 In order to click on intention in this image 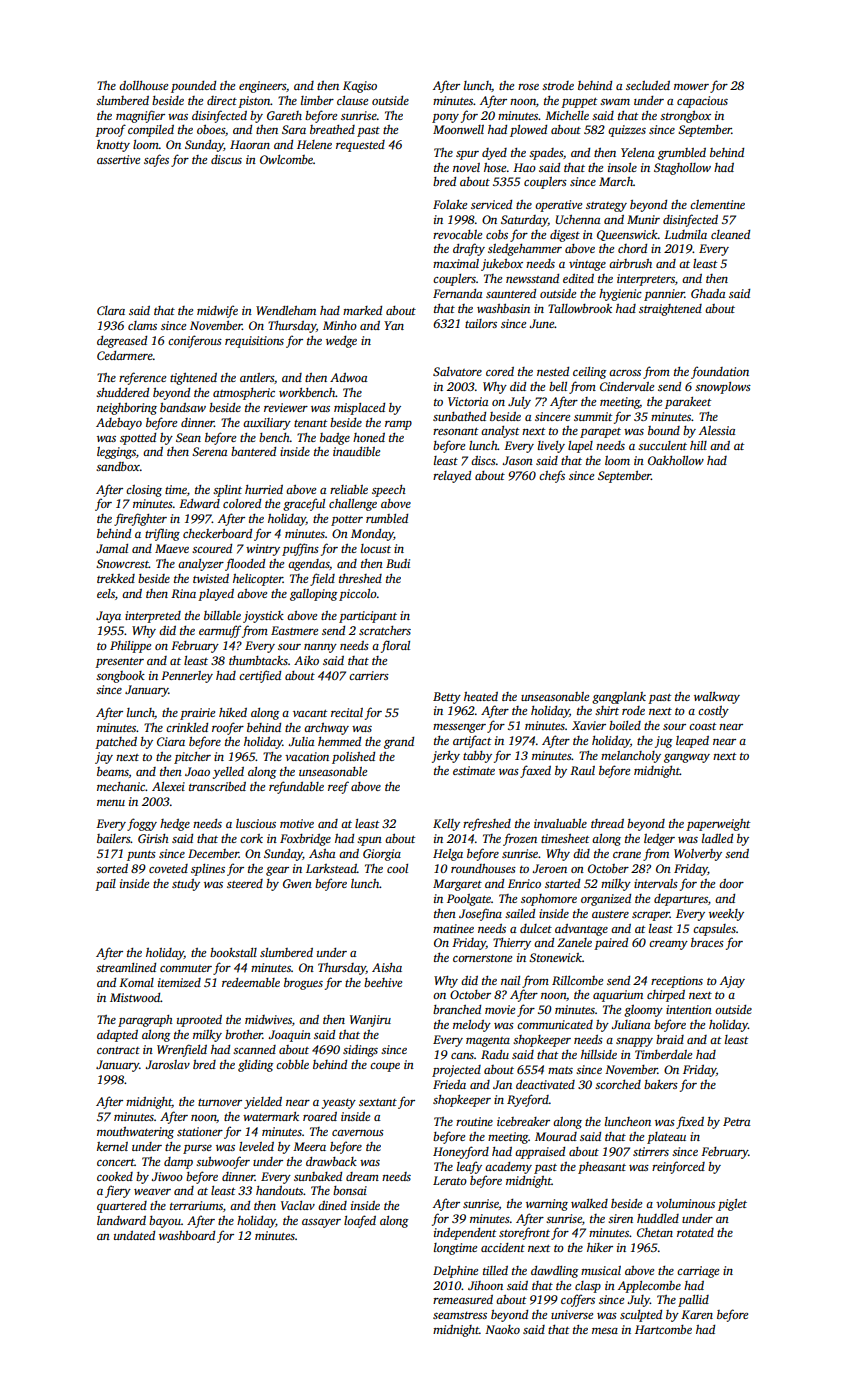, I will do `click(689, 1009)`.
